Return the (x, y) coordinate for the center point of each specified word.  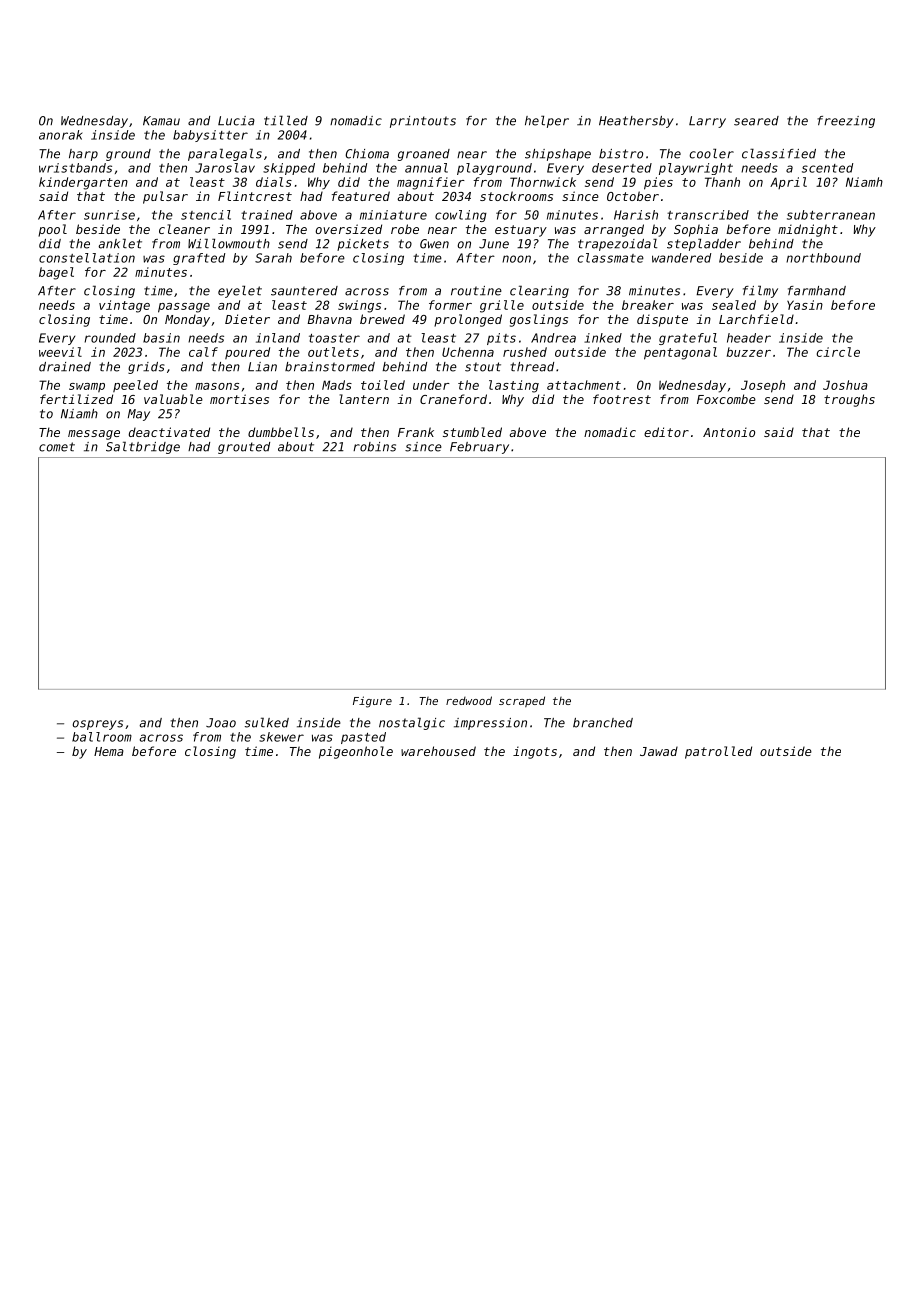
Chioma (367, 154)
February (479, 448)
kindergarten (83, 183)
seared (756, 121)
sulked (267, 722)
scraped (522, 701)
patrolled (718, 752)
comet (57, 447)
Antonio (729, 432)
